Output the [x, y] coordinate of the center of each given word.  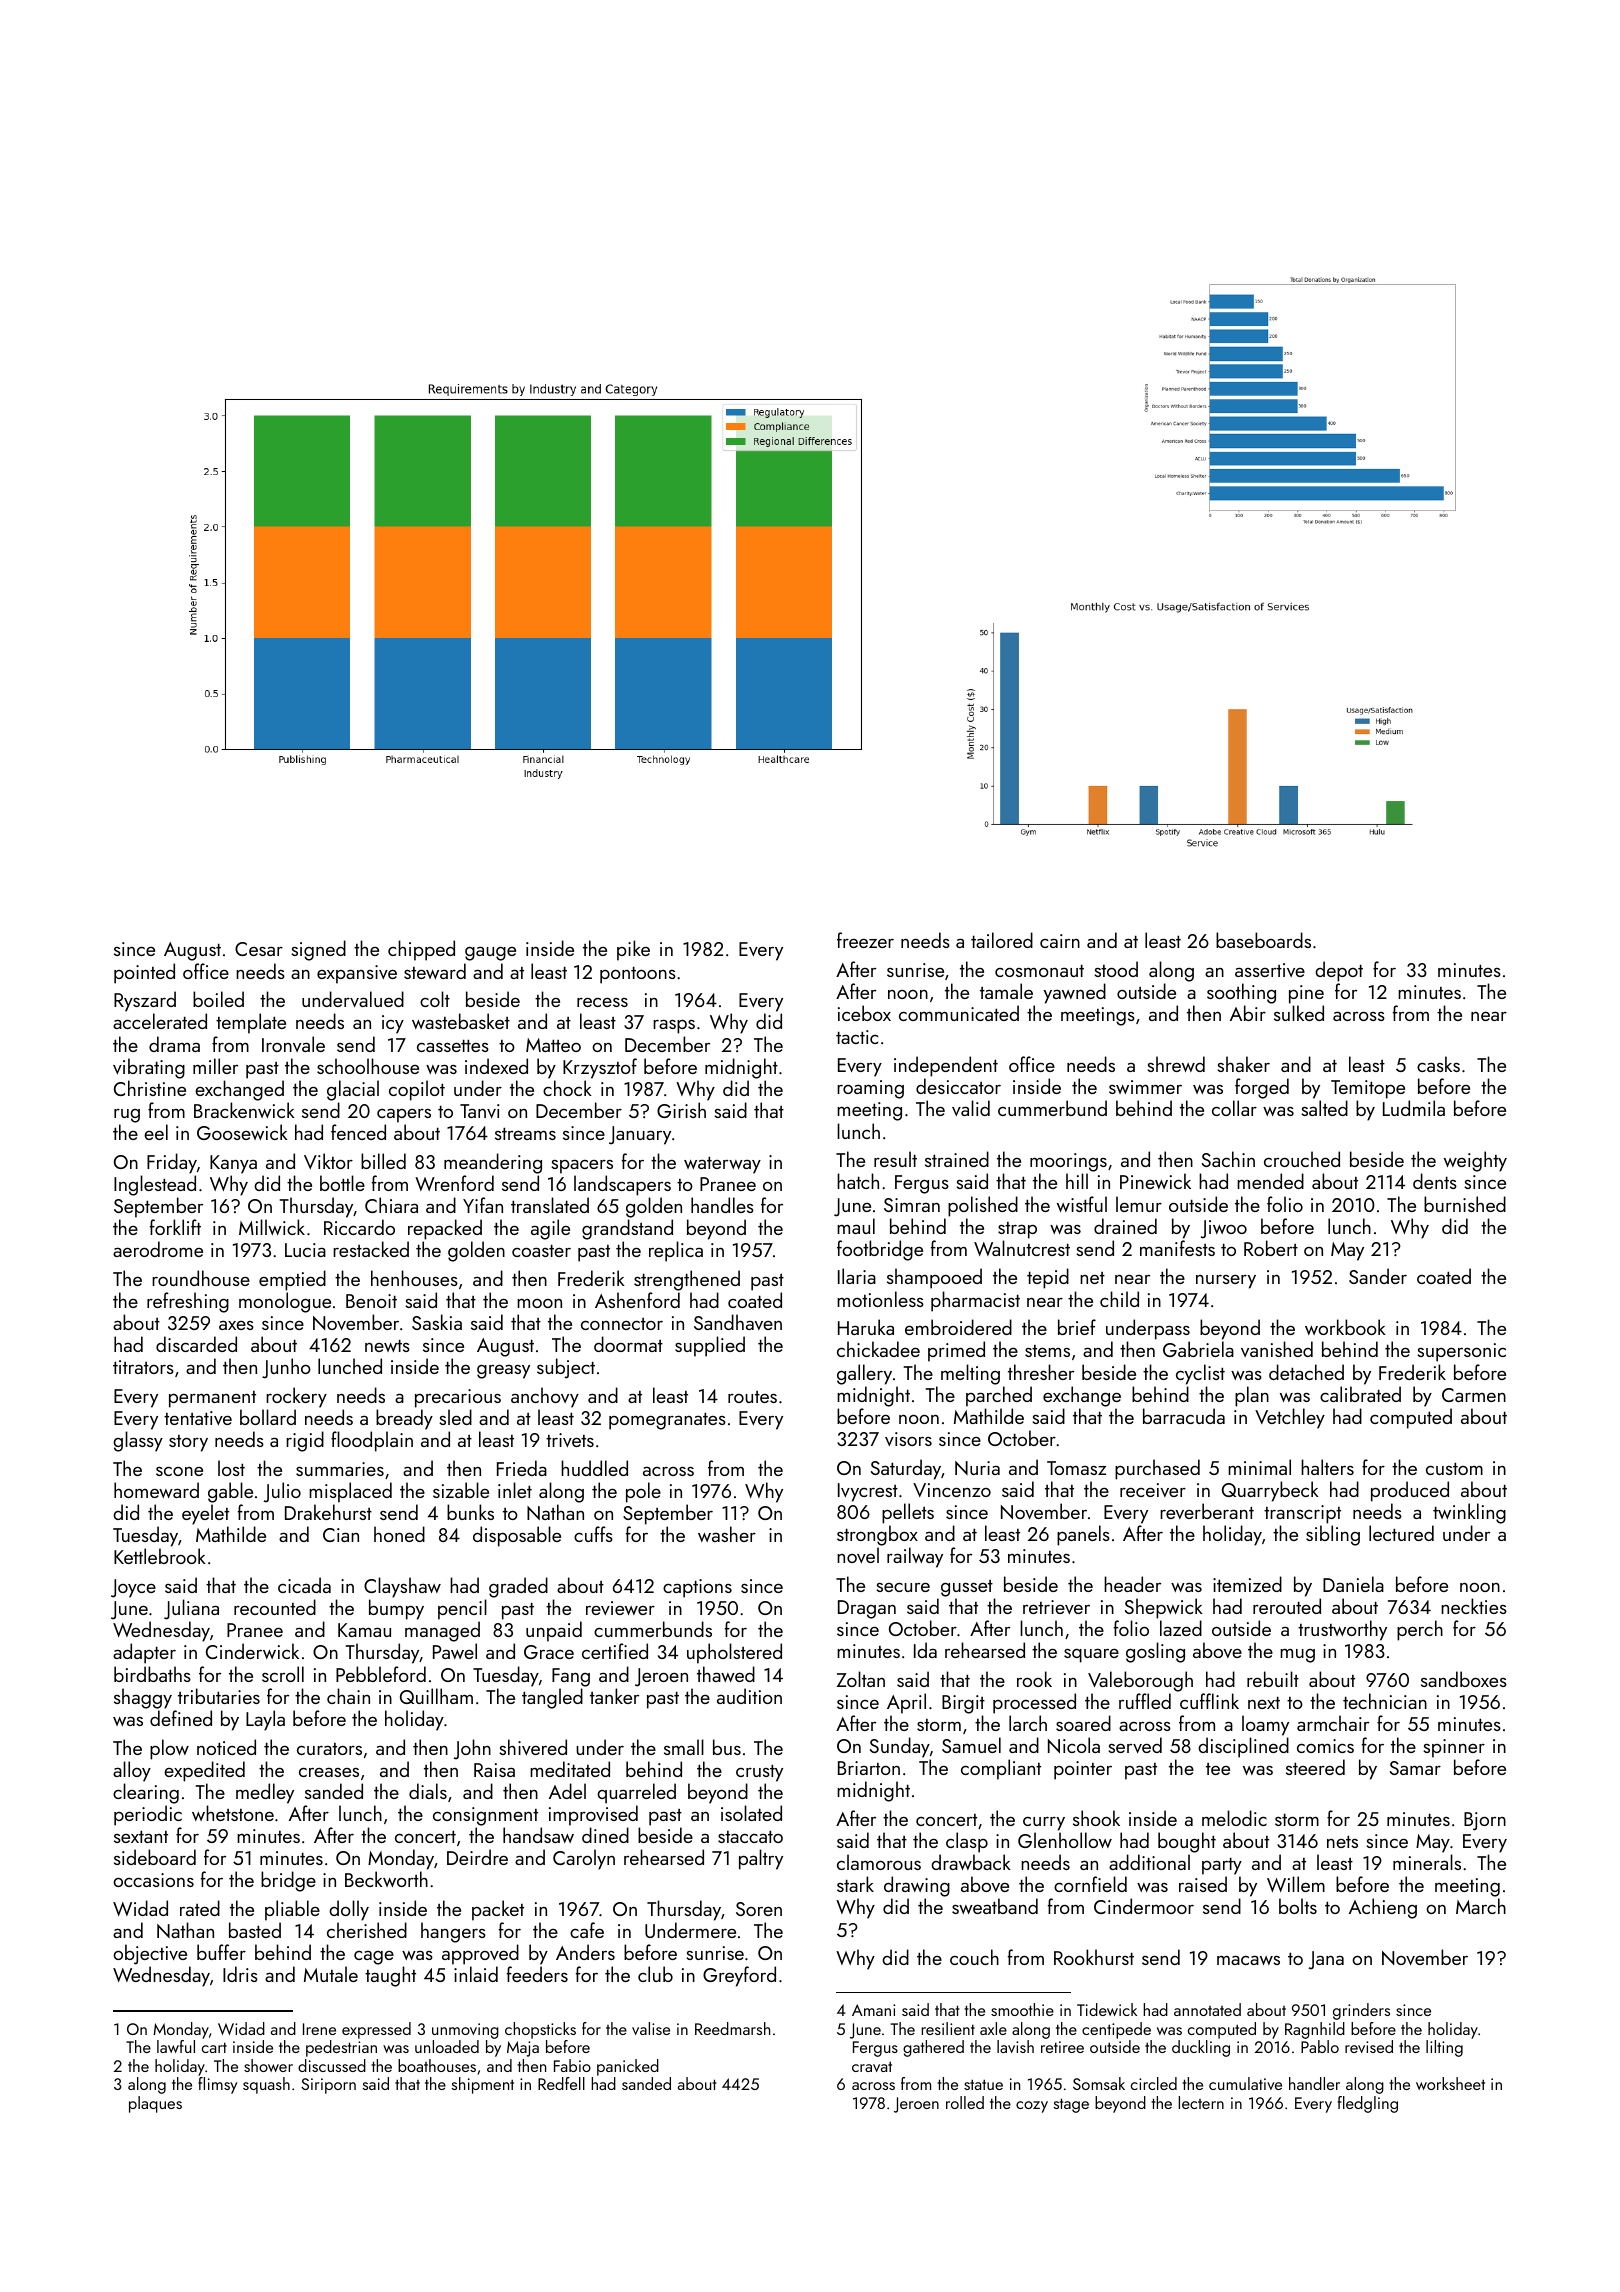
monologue [285, 1302]
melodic [1234, 1818]
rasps [674, 1026]
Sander [1378, 1276]
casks [1438, 1064]
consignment [485, 1816]
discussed [332, 2065]
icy [393, 1024]
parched [999, 1396]
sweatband [995, 1906]
